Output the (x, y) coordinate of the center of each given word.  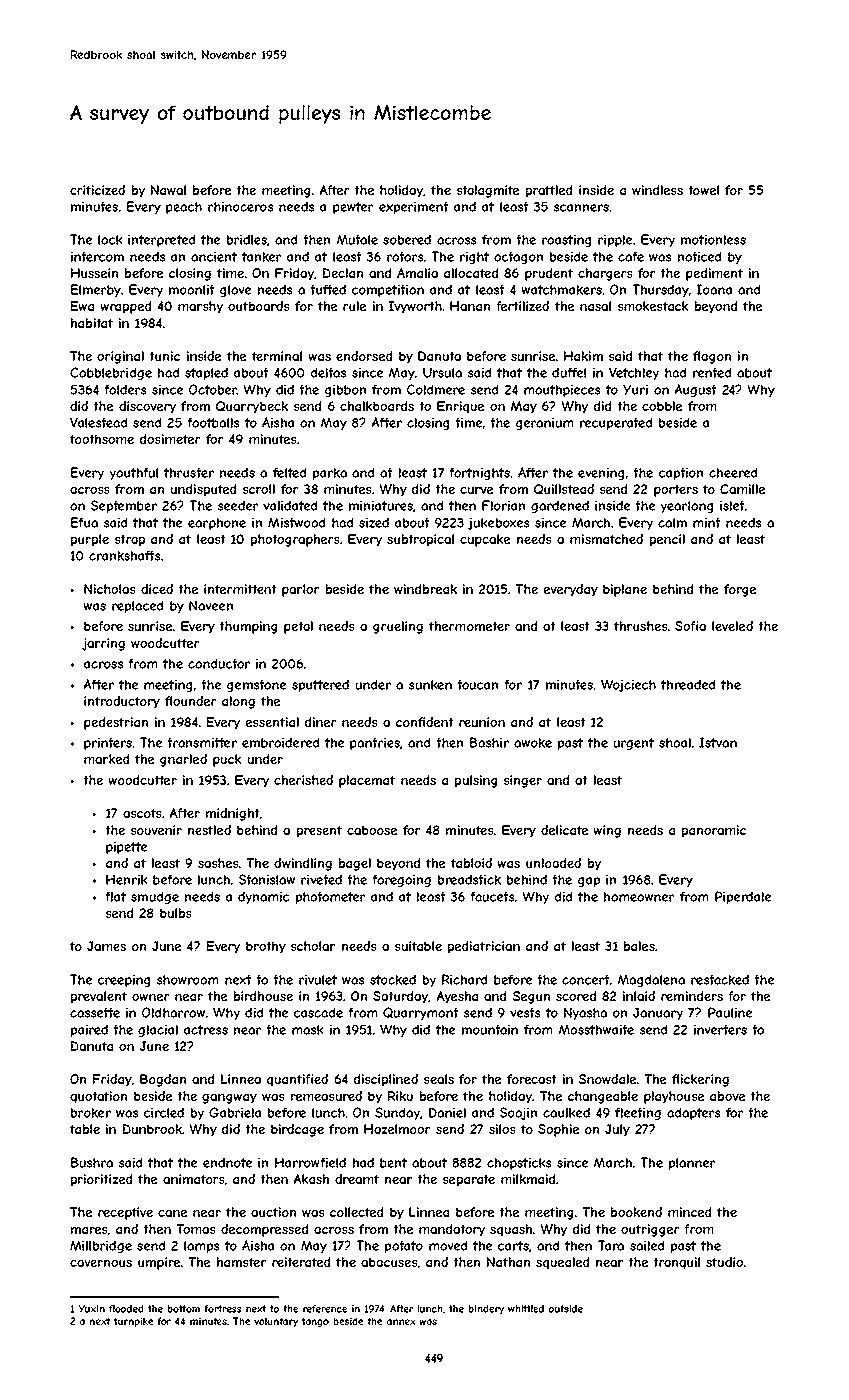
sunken (430, 685)
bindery (486, 1310)
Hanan (470, 306)
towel (703, 190)
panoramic (714, 831)
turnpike (133, 1322)
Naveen (211, 605)
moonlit (192, 290)
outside (566, 1309)
